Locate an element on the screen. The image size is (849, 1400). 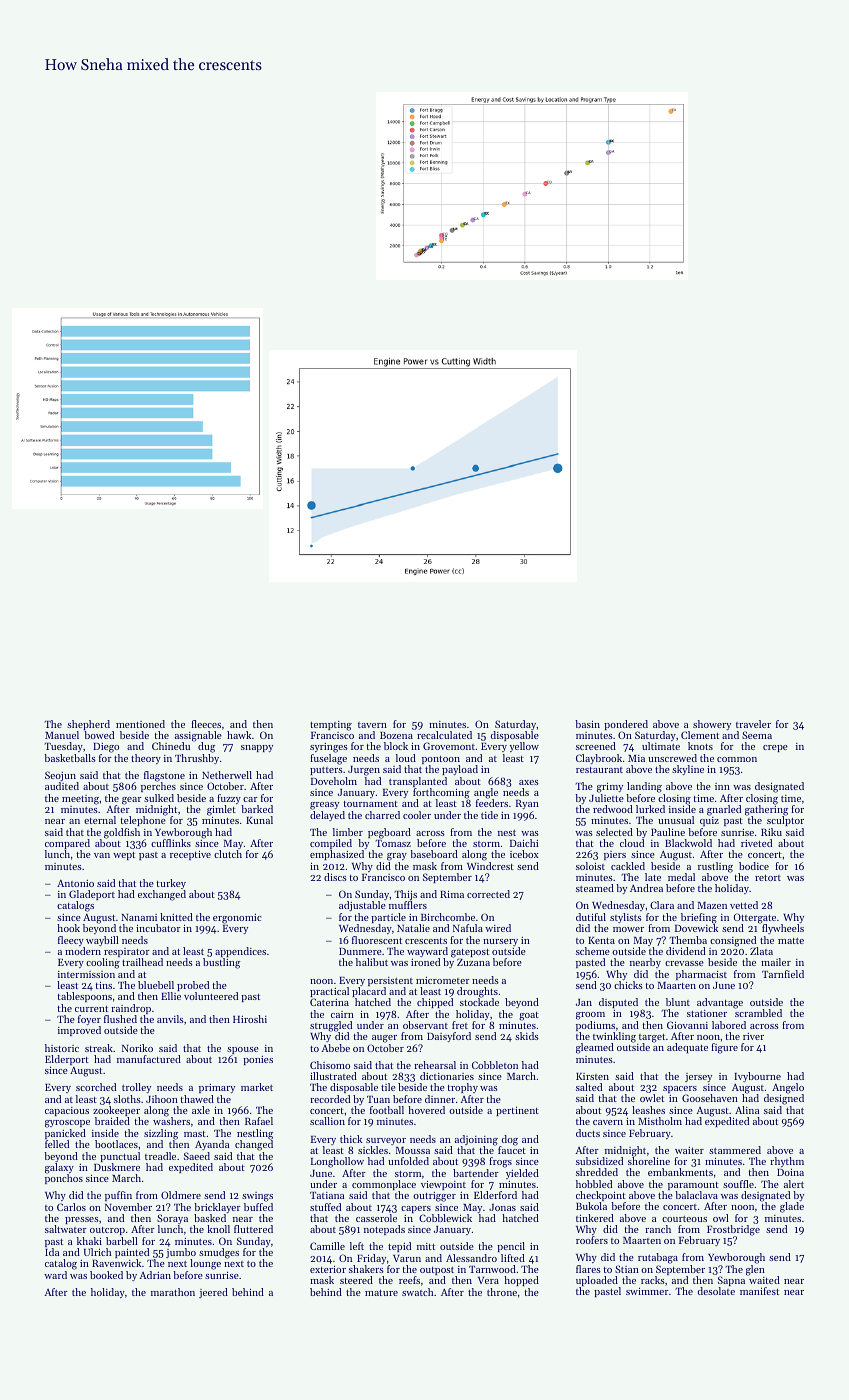
Frostbridge is located at coordinates (733, 1231).
